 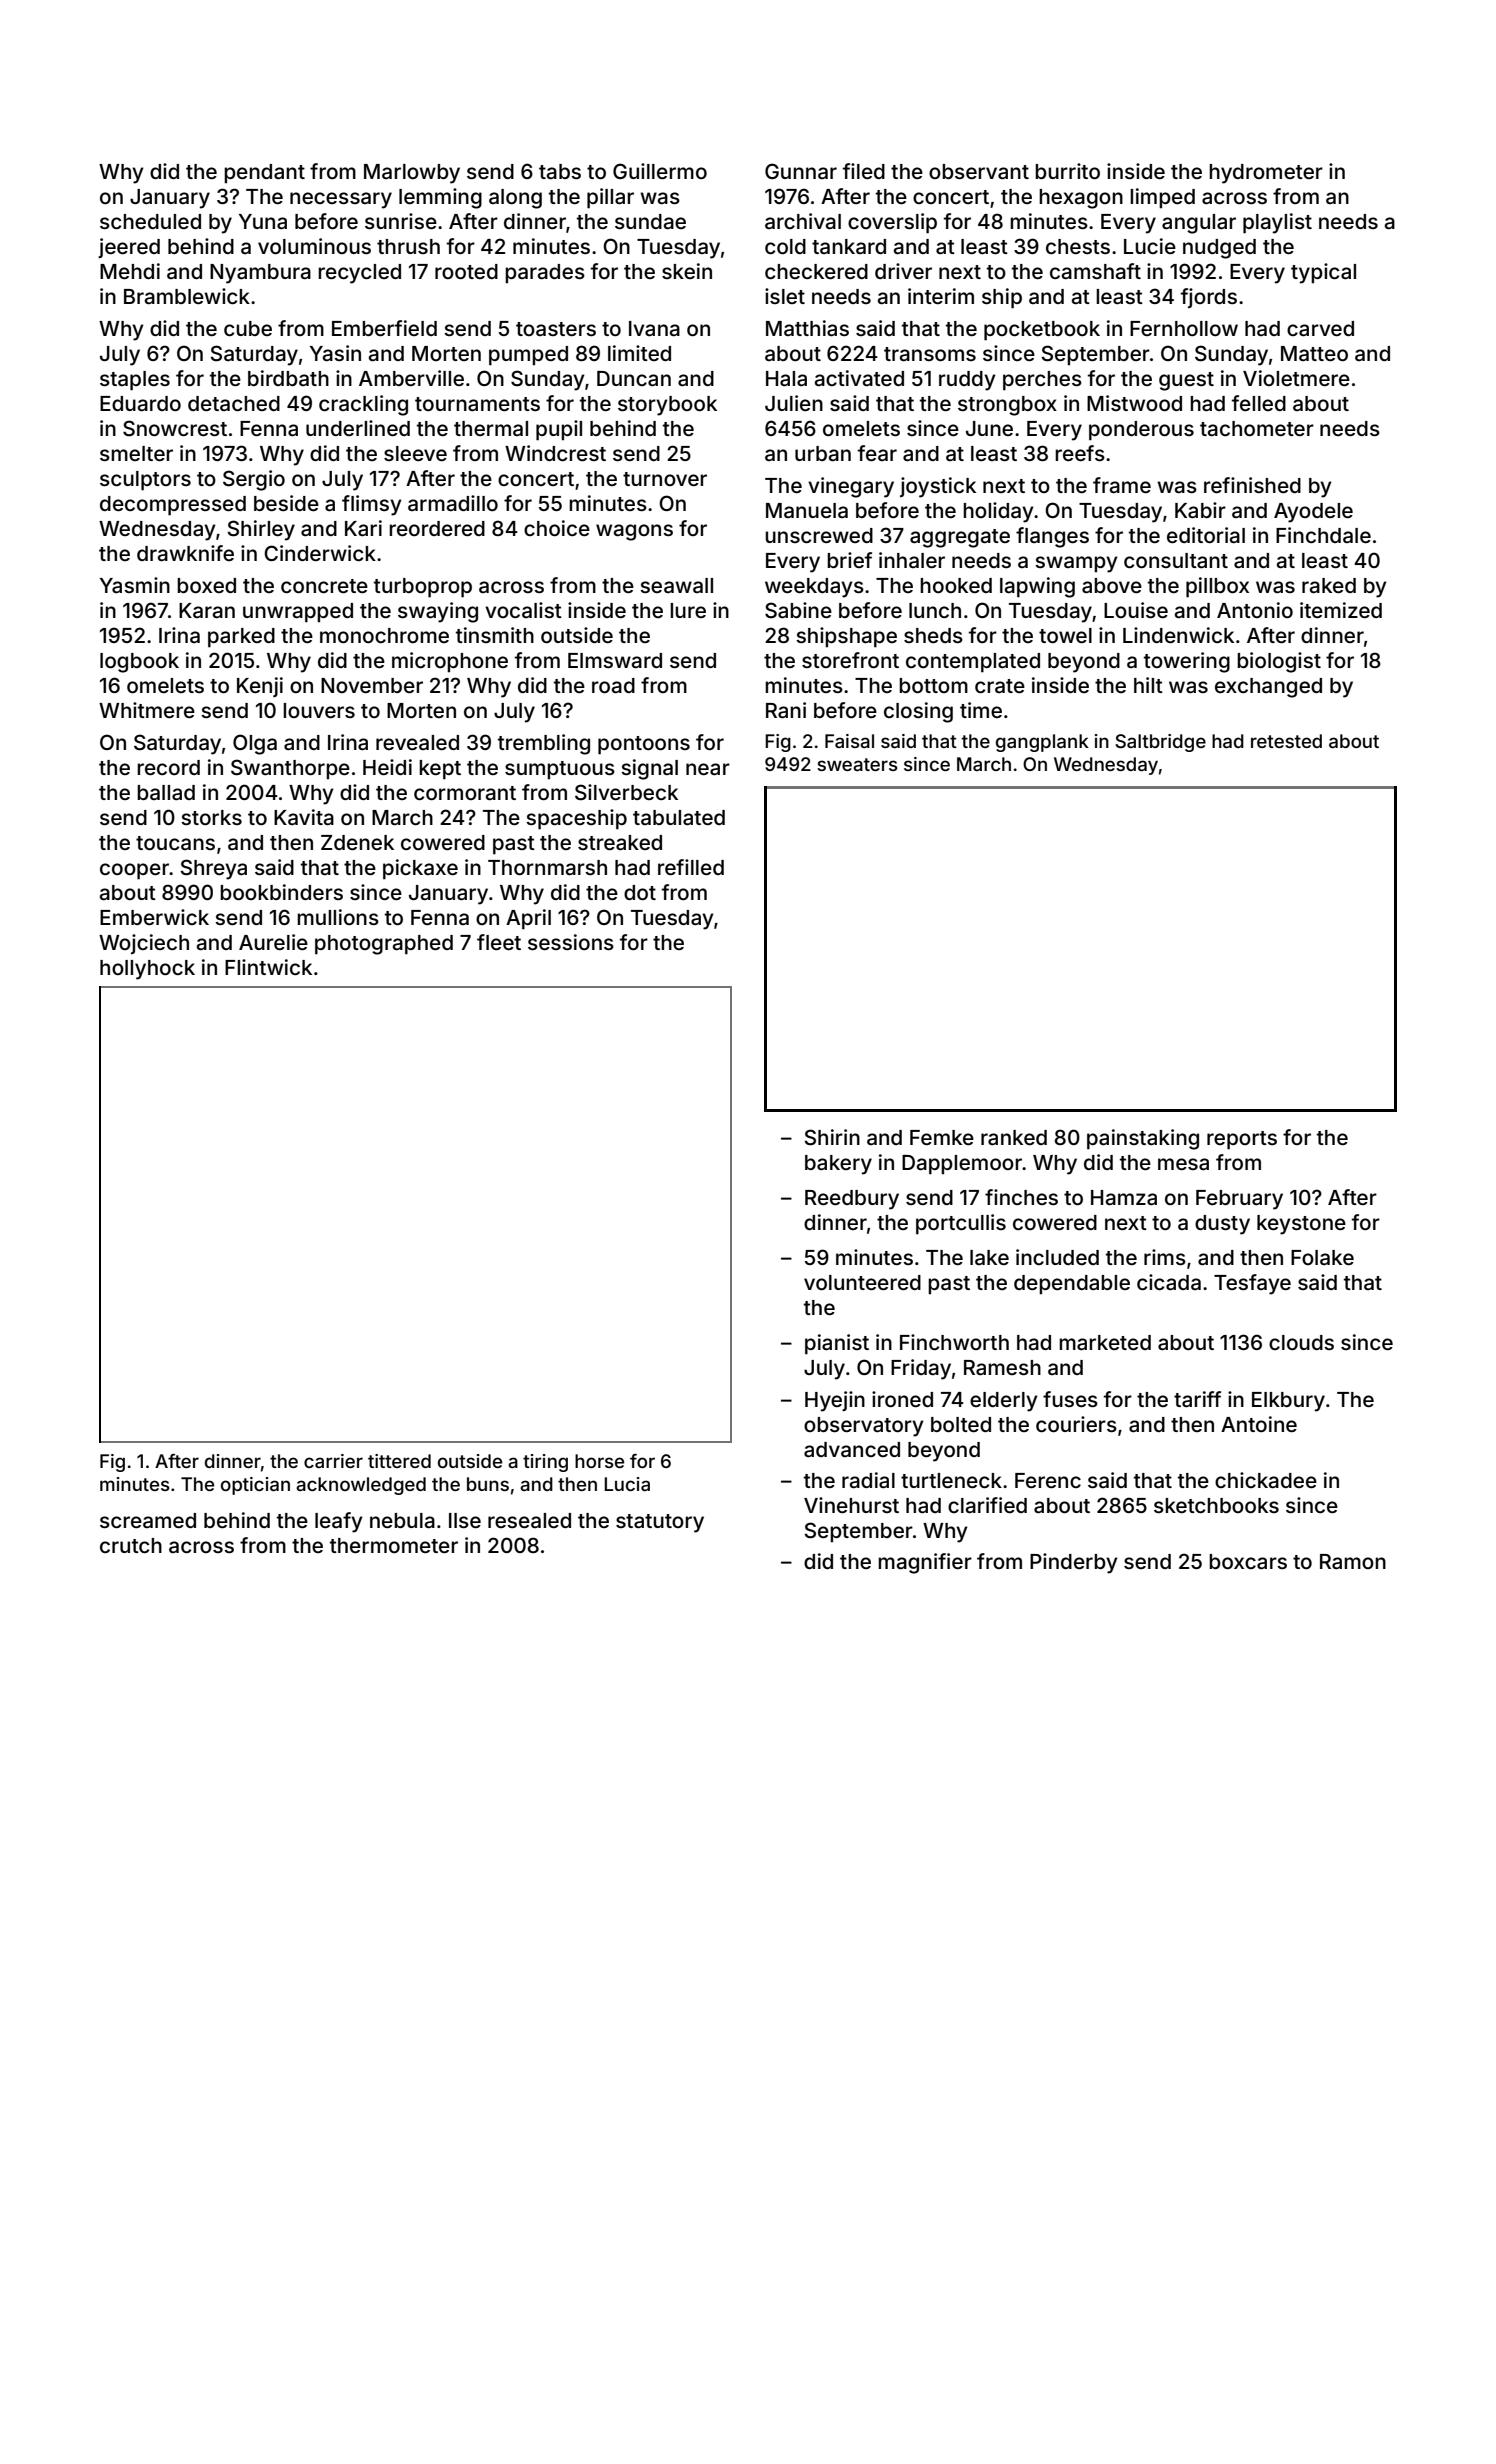 I want to click on screamed, so click(x=148, y=1520).
